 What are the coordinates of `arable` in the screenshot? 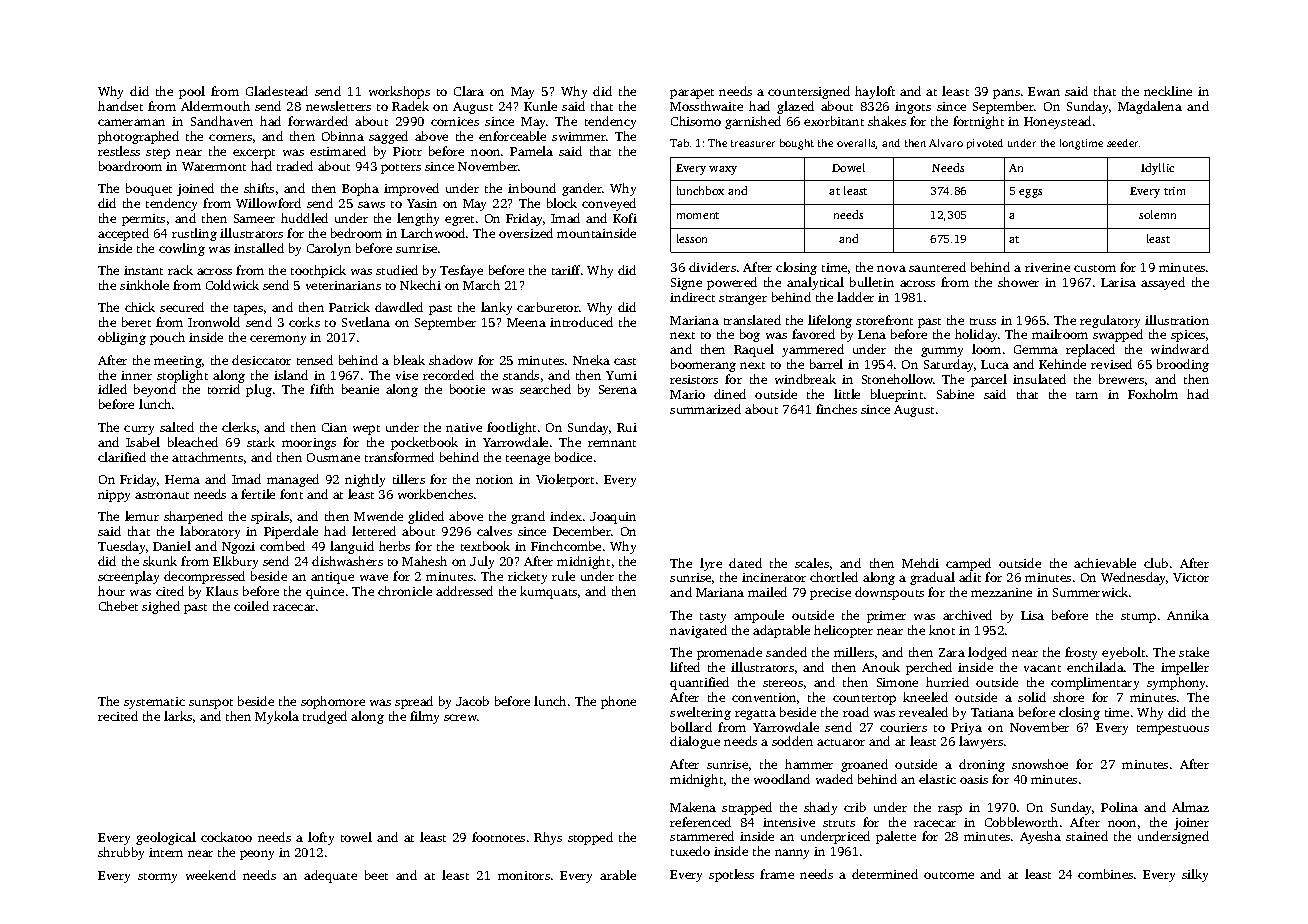 It's located at (618, 875).
